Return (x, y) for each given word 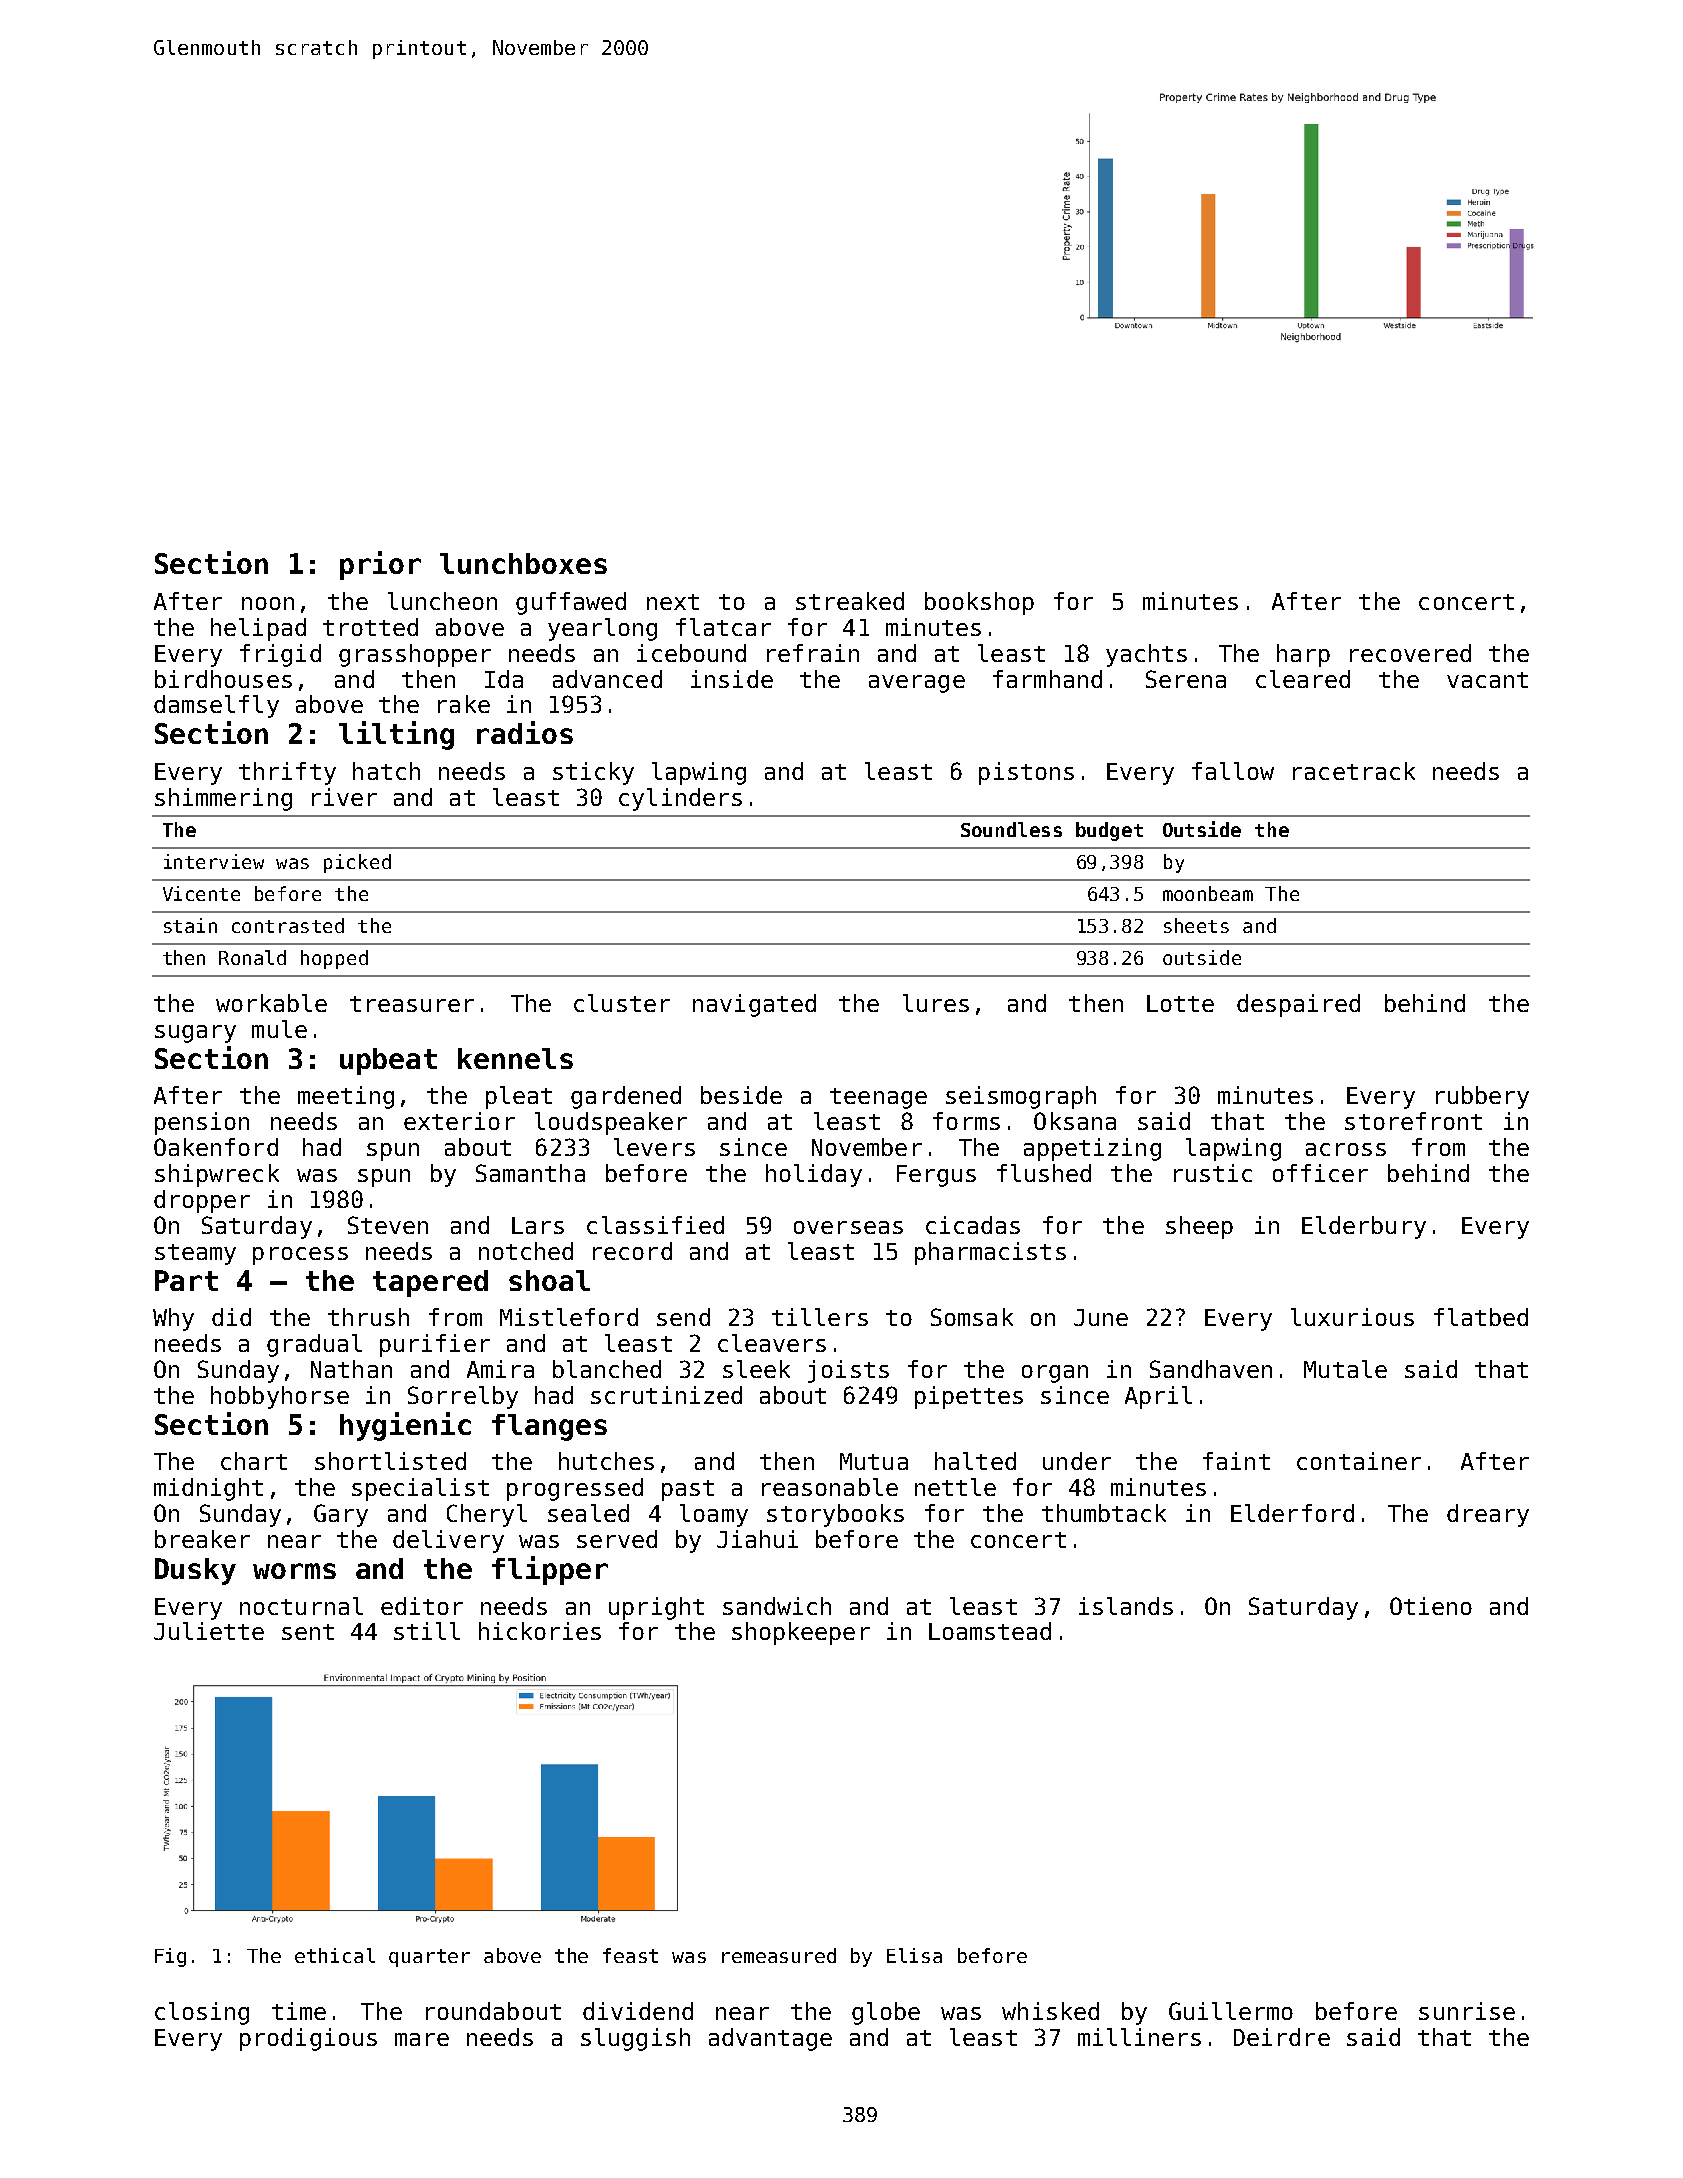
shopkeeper (801, 1633)
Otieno (1431, 1606)
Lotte (1180, 1003)
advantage (770, 2039)
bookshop (979, 603)
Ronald (252, 957)
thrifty (287, 773)
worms (294, 1571)
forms (966, 1121)
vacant (1487, 680)
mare (422, 2039)
